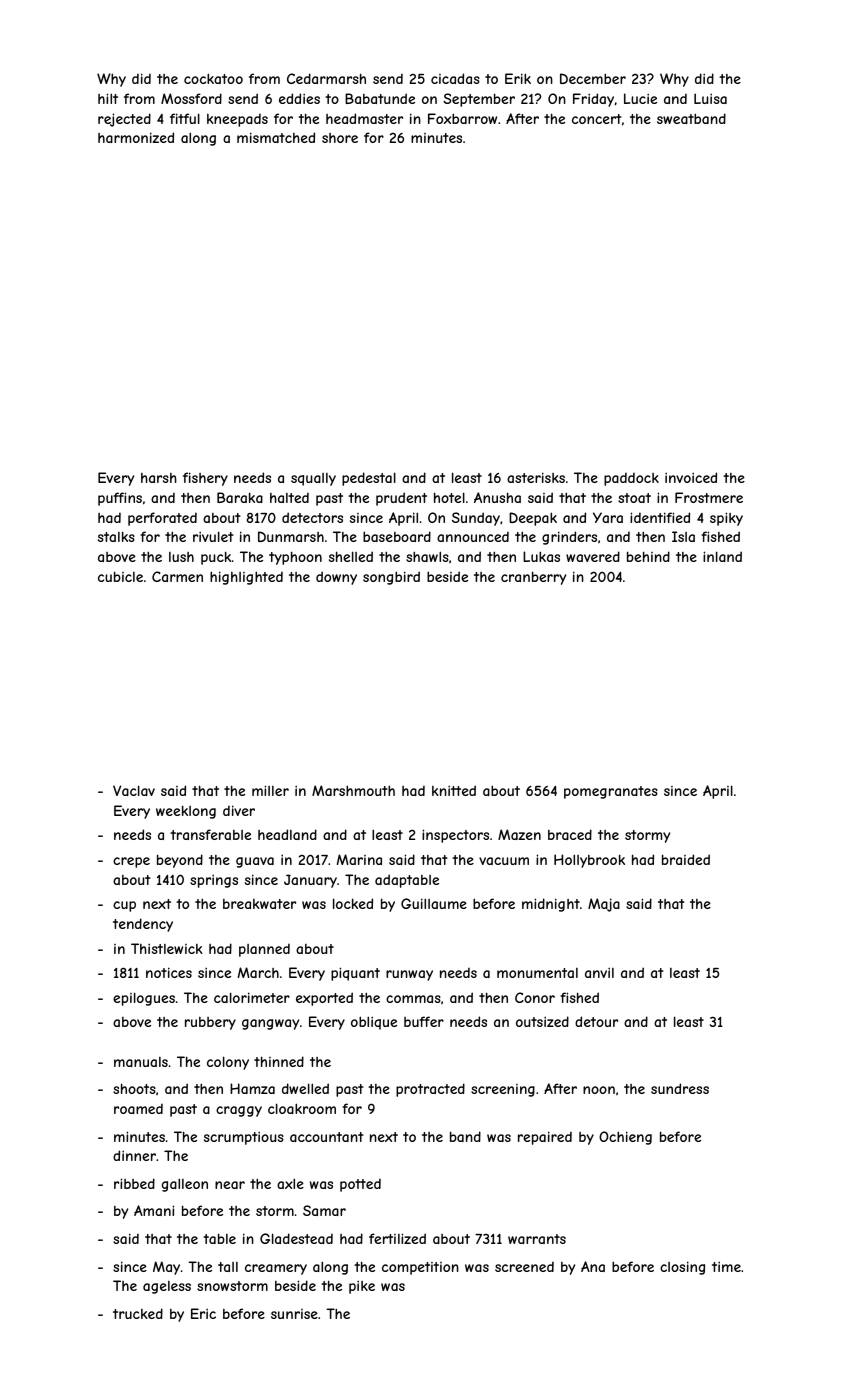 The width and height of the page is (849, 1400). What do you see at coordinates (391, 578) in the page?
I see `songbird` at bounding box center [391, 578].
